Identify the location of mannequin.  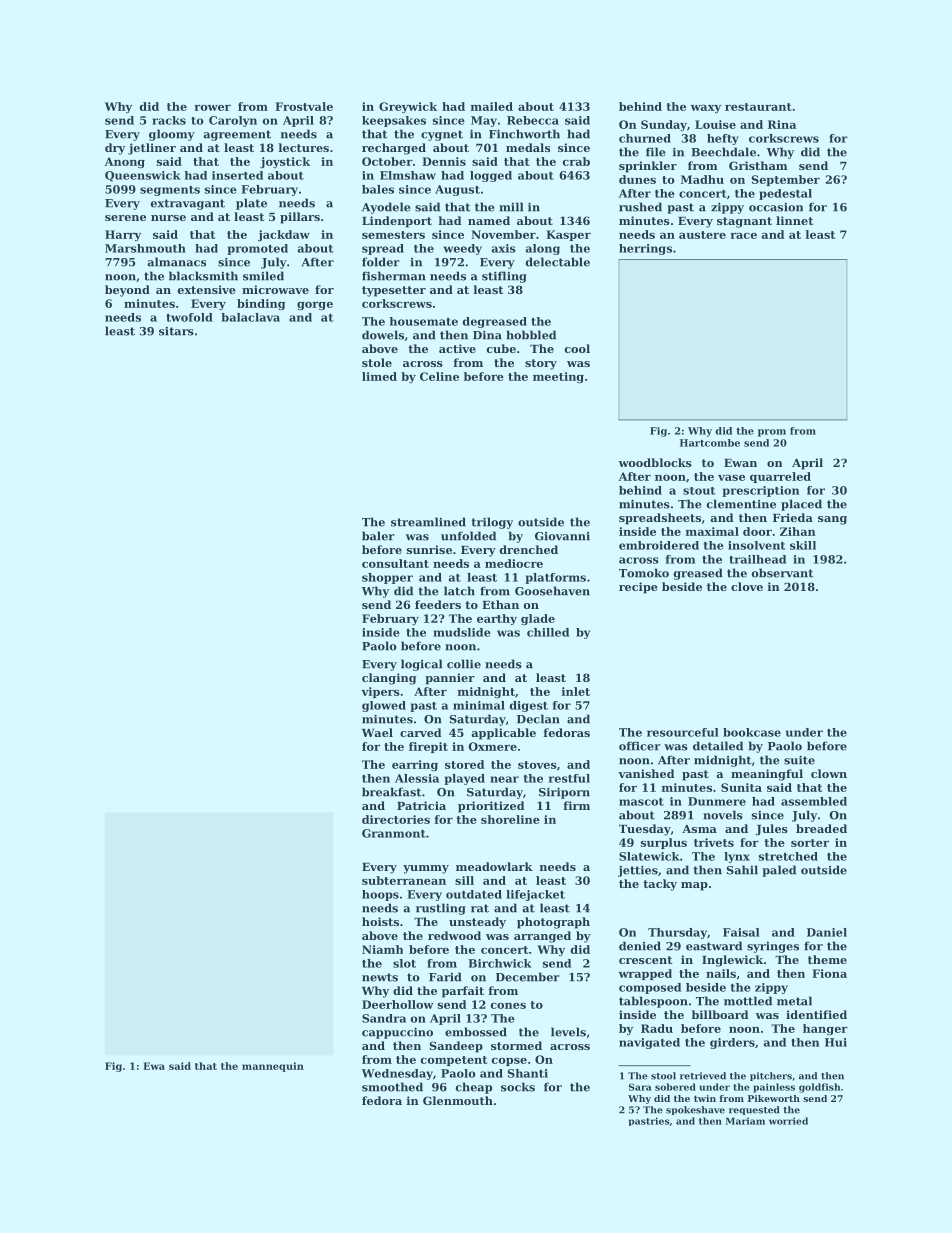
(273, 1067).
